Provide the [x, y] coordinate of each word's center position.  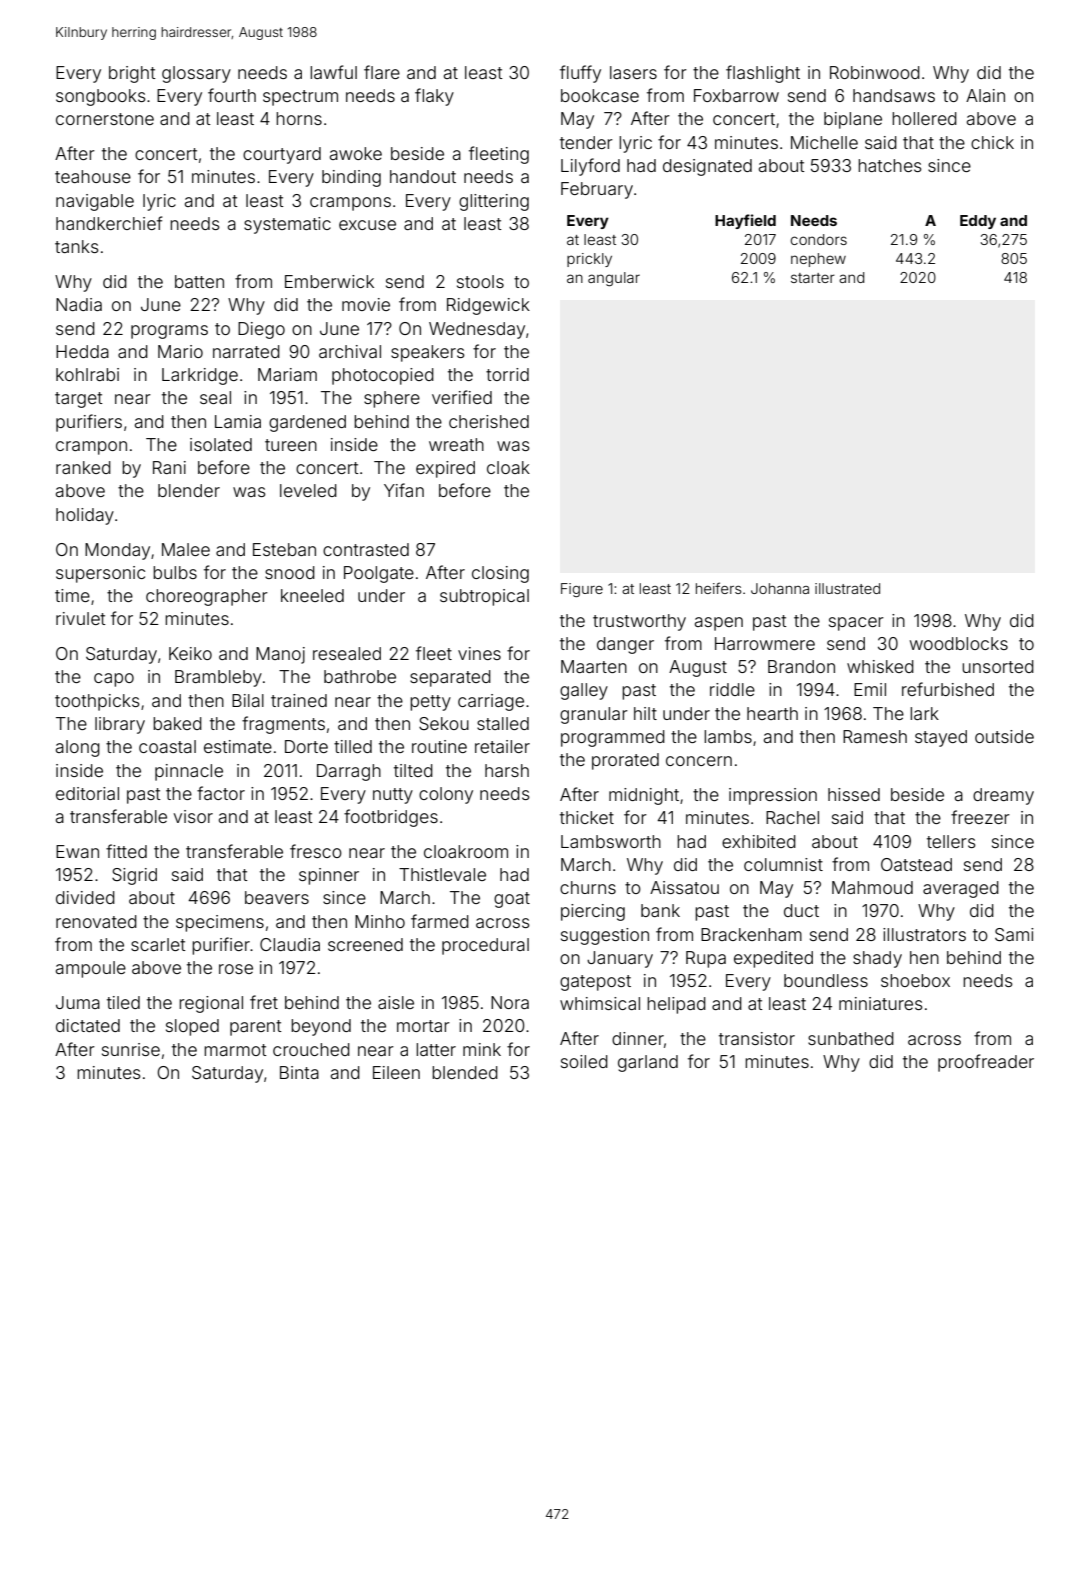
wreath [456, 444]
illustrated [847, 588]
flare [382, 72]
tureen [291, 445]
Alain [985, 95]
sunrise [131, 1049]
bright [132, 74]
